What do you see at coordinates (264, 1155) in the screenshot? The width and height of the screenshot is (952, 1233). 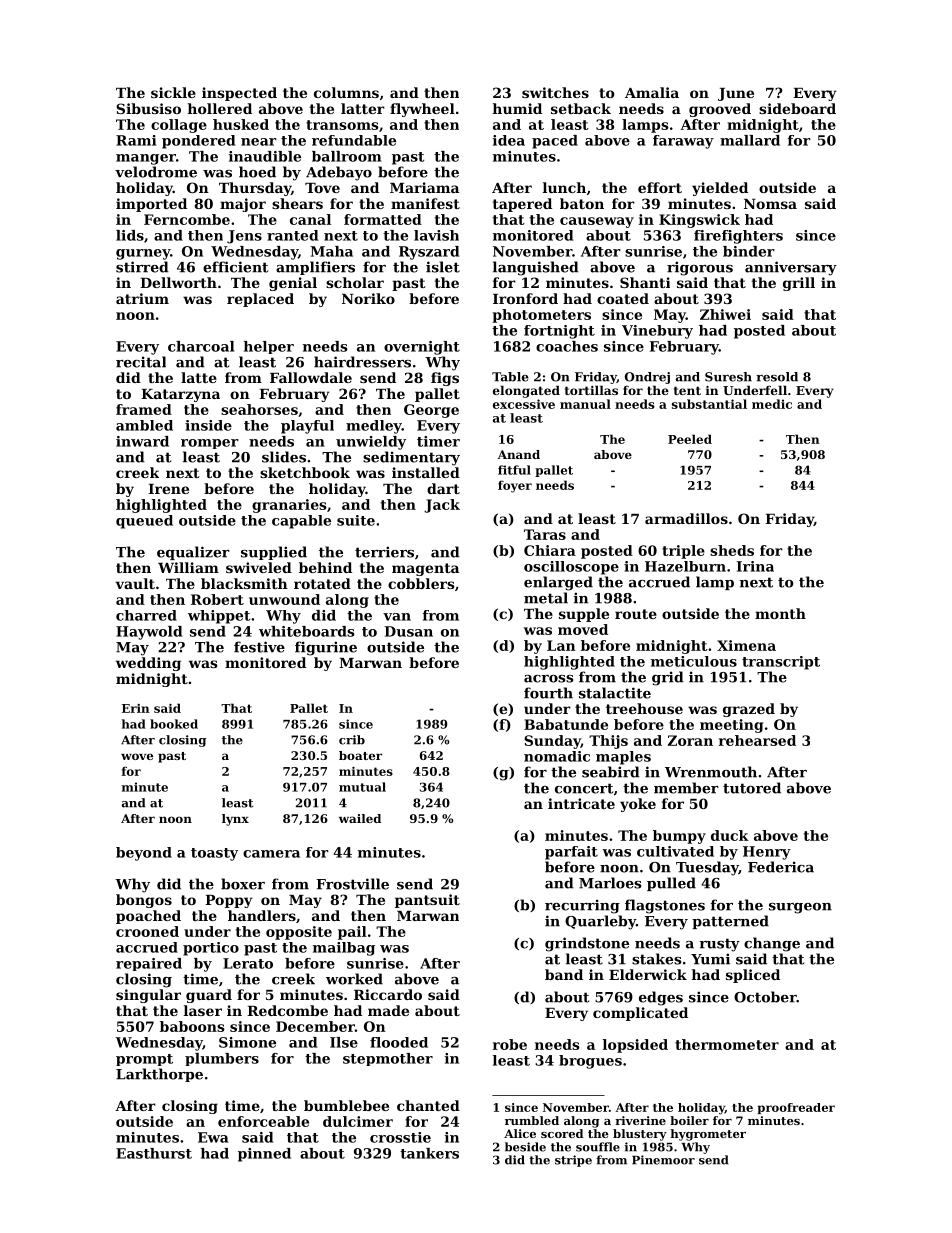 I see `pinned` at bounding box center [264, 1155].
